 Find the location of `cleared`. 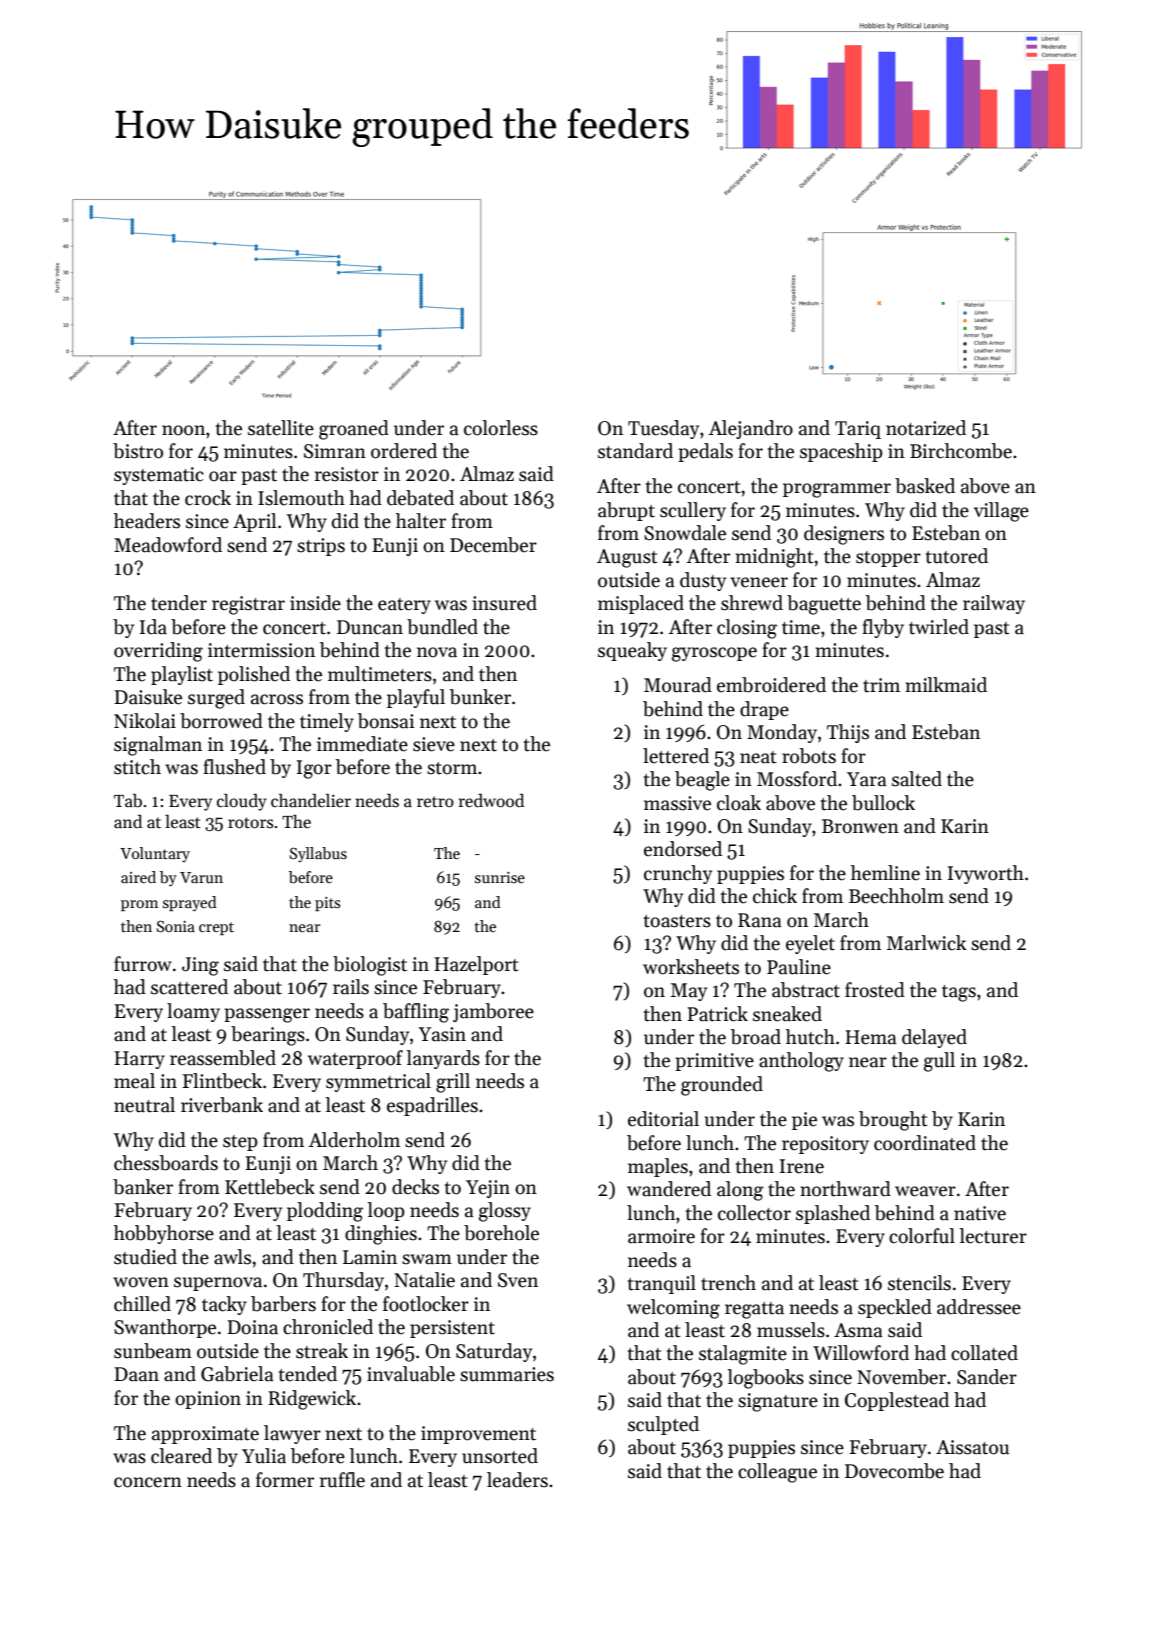

cleared is located at coordinates (181, 1456).
